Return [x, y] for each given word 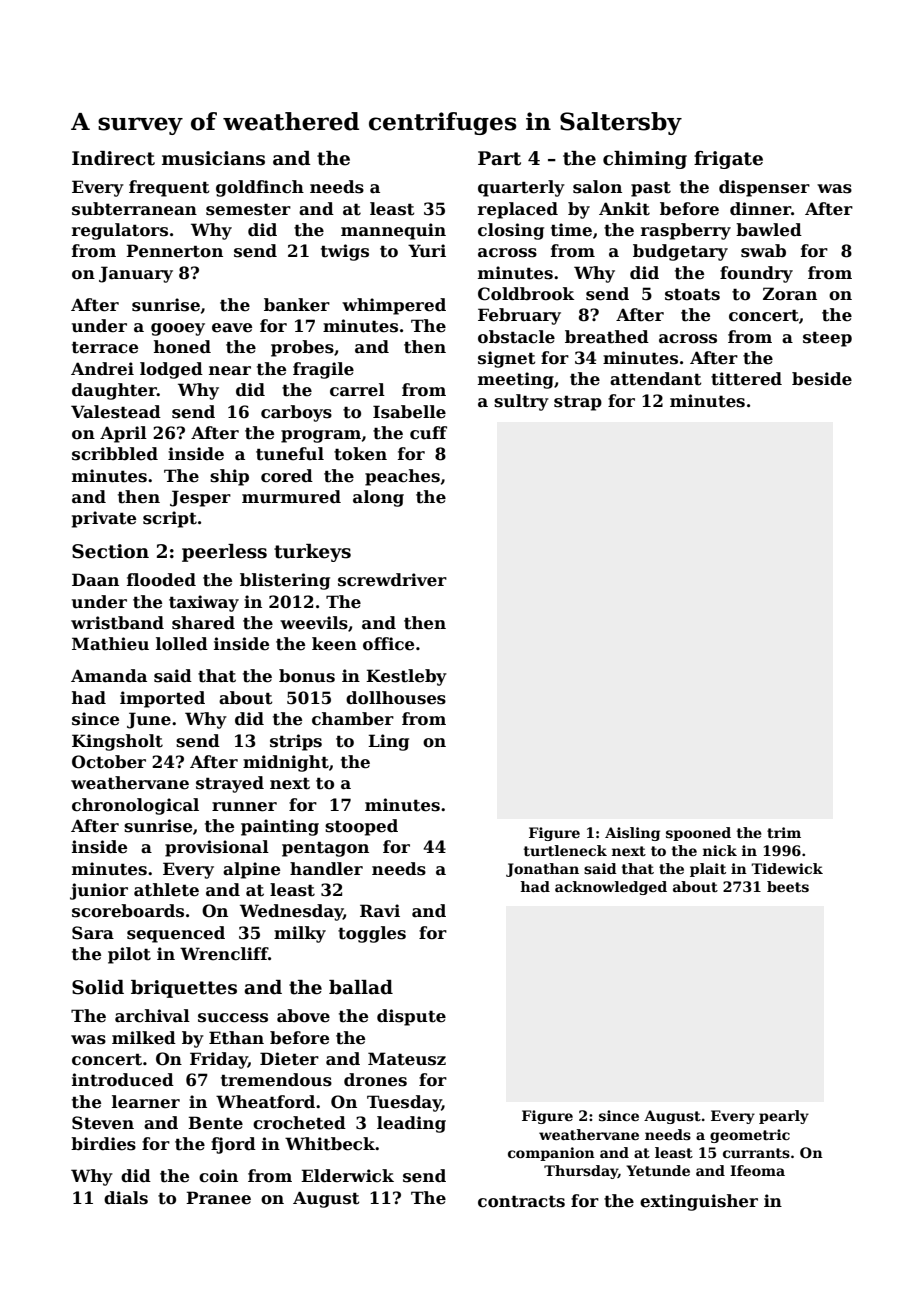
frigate [728, 160]
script [170, 519]
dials [126, 1198]
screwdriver [392, 580]
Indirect [113, 158]
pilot [129, 955]
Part [499, 158]
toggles [372, 934]
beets [788, 886]
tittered [746, 379]
